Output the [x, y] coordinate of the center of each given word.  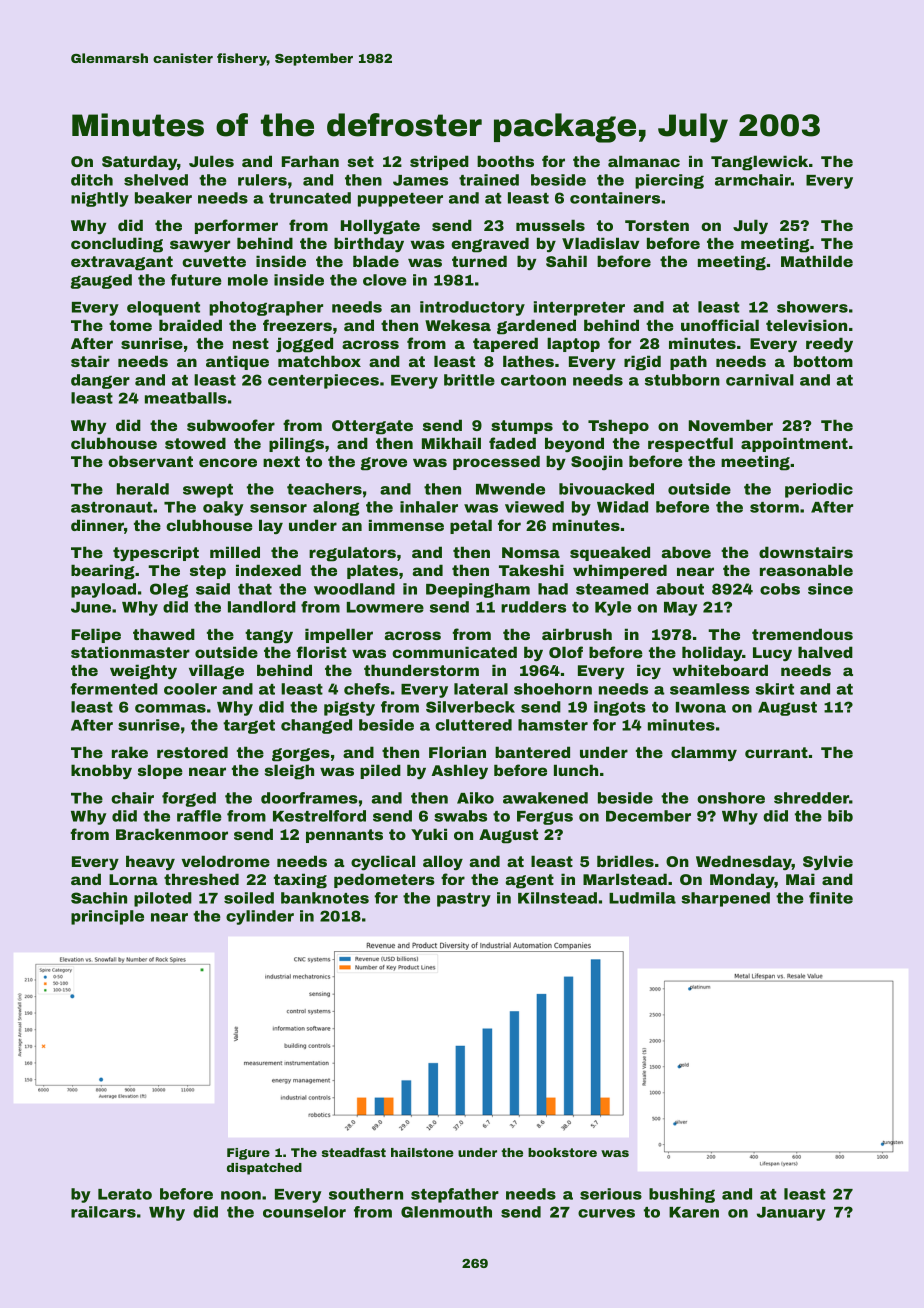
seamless [710, 689]
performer [236, 226]
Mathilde [817, 261]
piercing [669, 181]
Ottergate [372, 427]
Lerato [125, 1194]
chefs [367, 689]
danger [100, 381]
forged [189, 799]
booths [505, 161]
